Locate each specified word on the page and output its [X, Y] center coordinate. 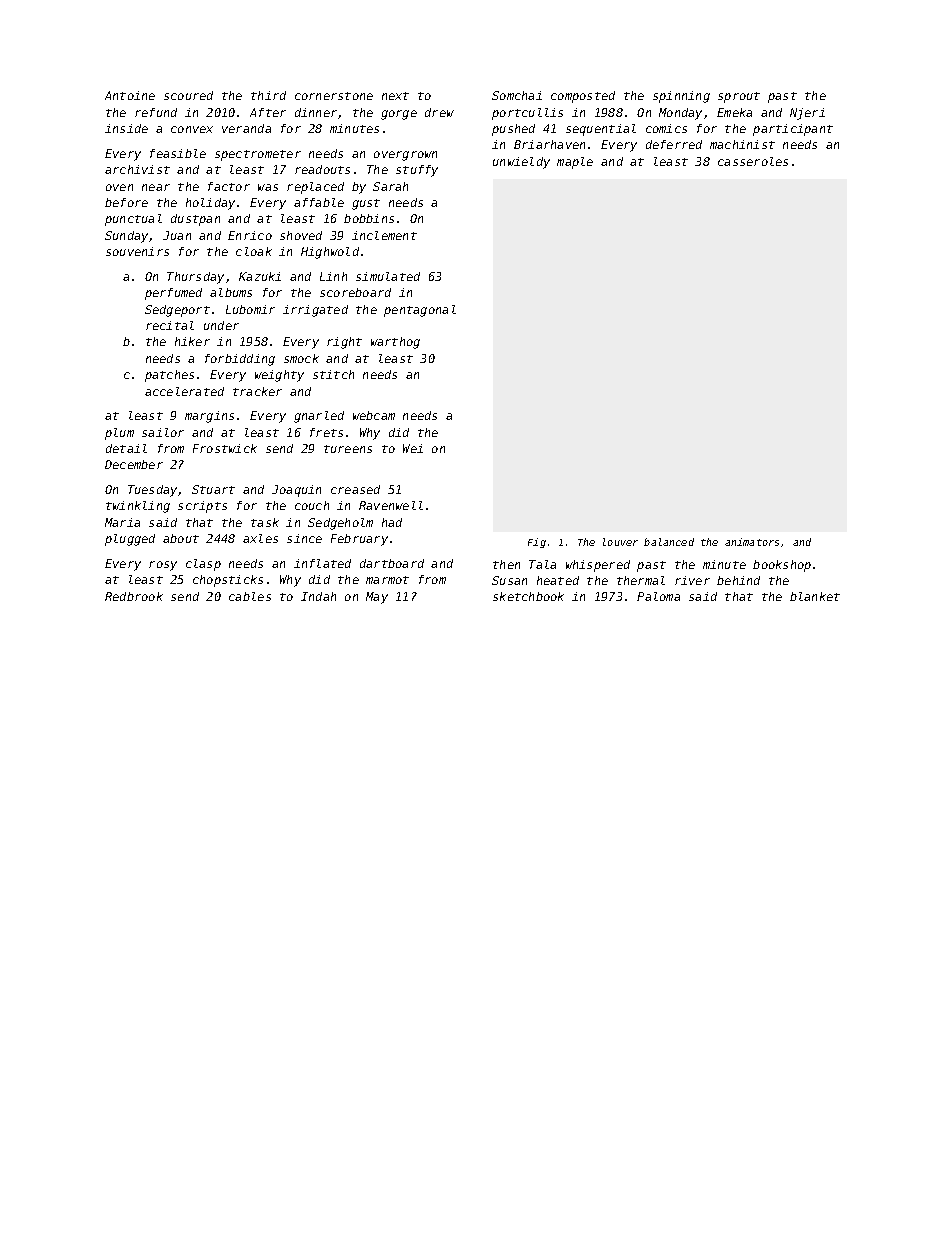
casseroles [753, 161]
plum [119, 434]
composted [583, 97]
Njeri [807, 114]
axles [260, 538]
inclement [384, 235]
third [268, 95]
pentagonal [420, 311]
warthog [395, 343]
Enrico [250, 235]
